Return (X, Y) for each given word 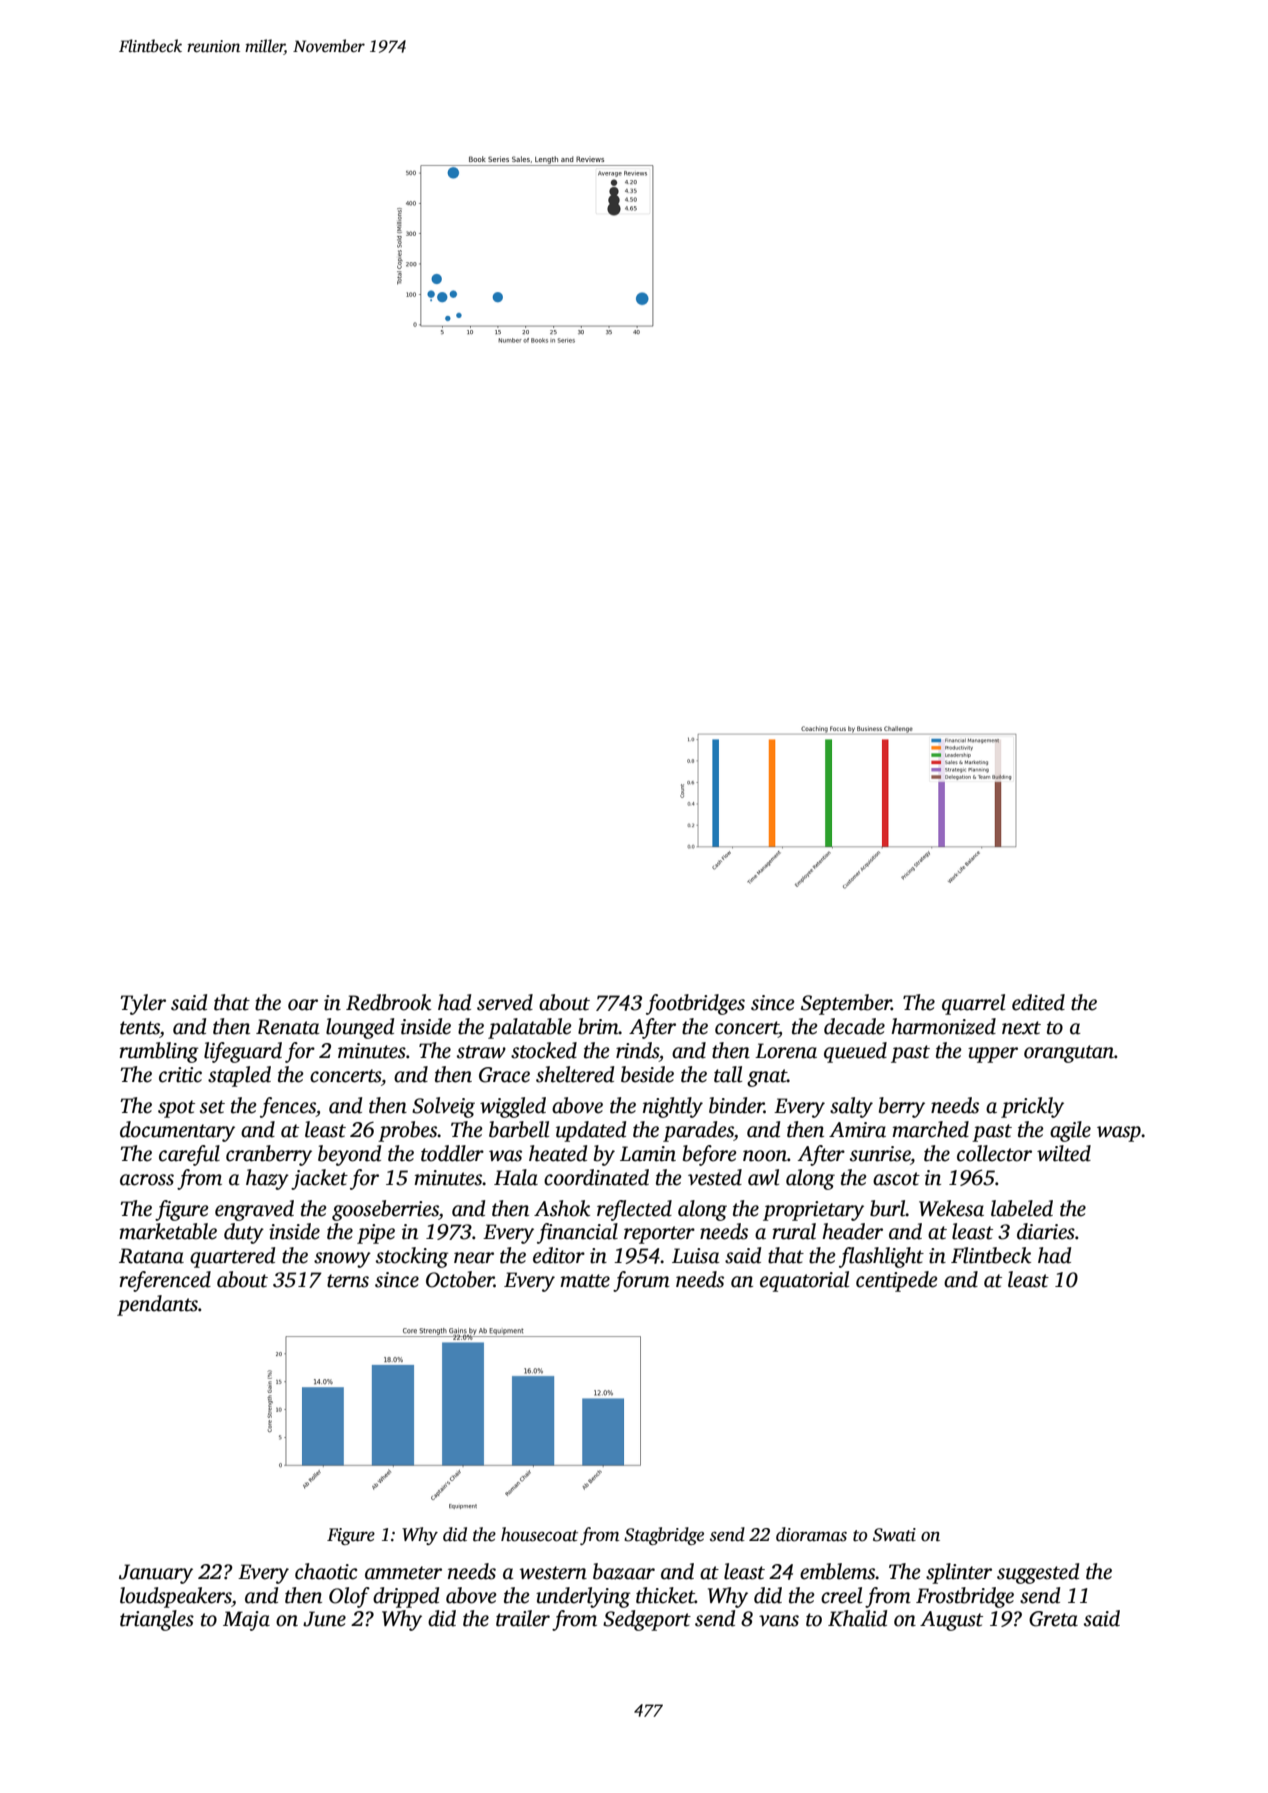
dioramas (811, 1534)
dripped (406, 1597)
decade (854, 1026)
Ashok (562, 1208)
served (505, 1002)
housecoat (539, 1534)
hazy (267, 1179)
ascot (896, 1179)
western (553, 1573)
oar (303, 1005)
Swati (894, 1535)
